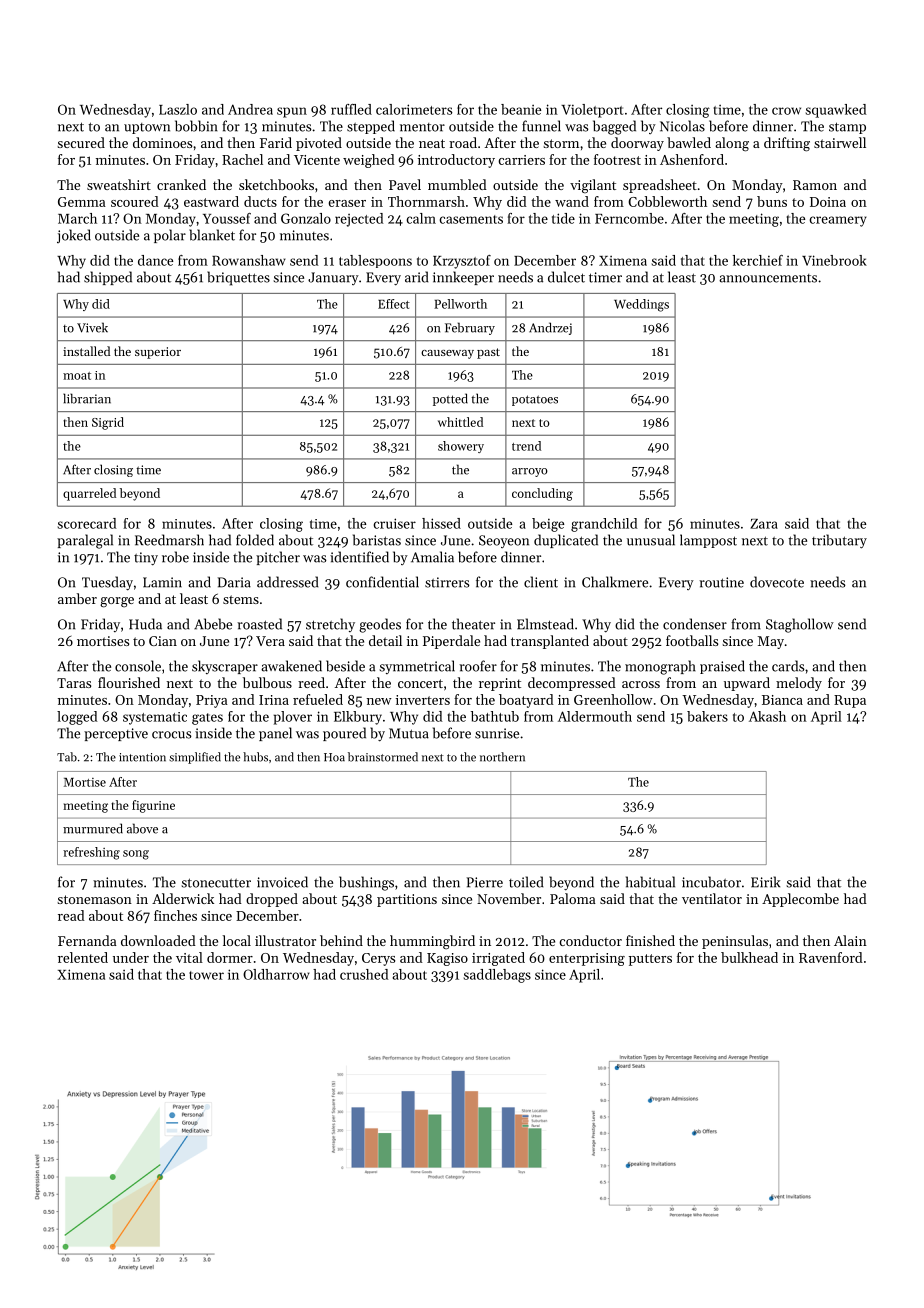  I want to click on song, so click(136, 855).
